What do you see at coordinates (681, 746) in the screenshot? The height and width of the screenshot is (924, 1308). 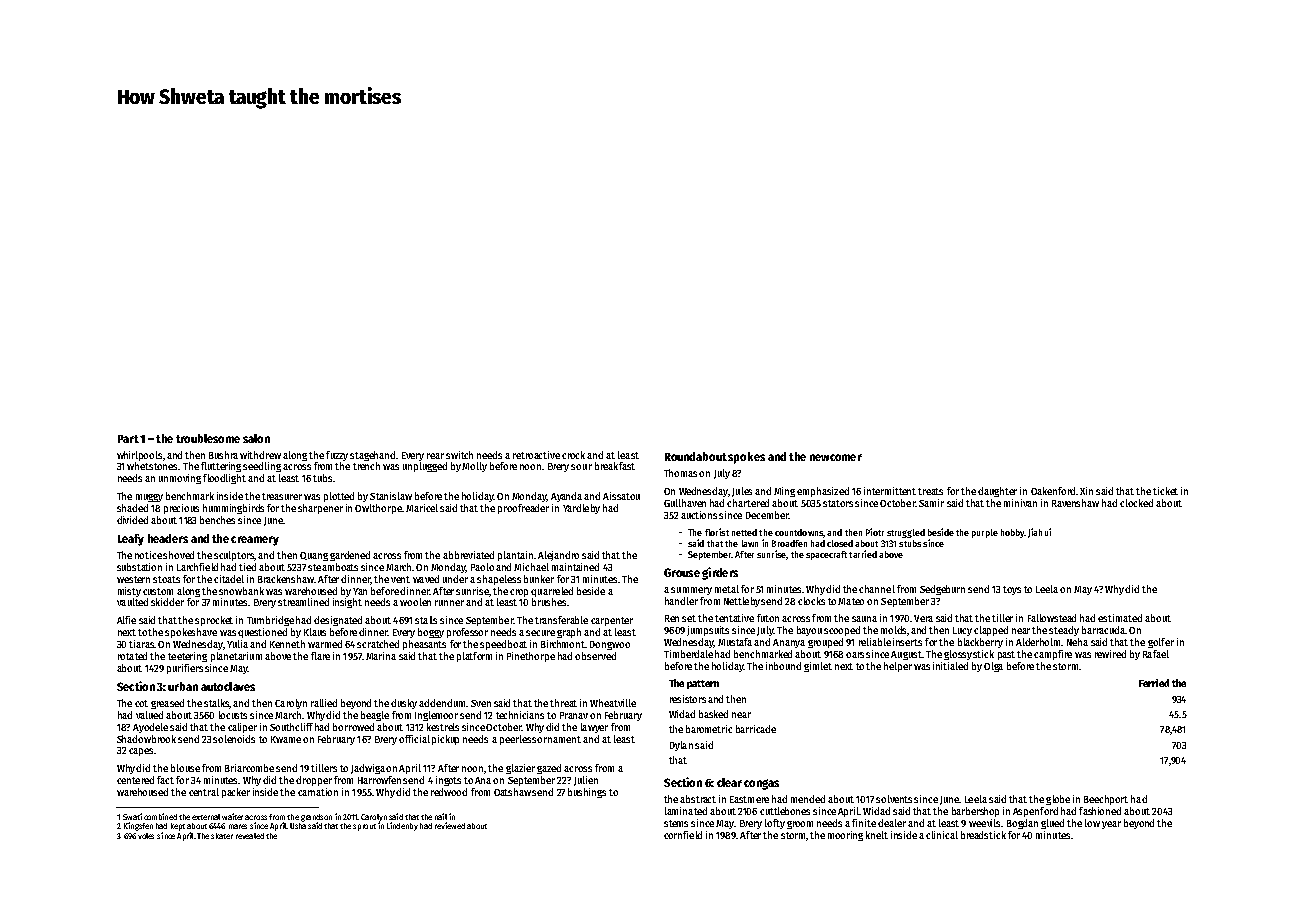 I see `Dylan` at bounding box center [681, 746].
